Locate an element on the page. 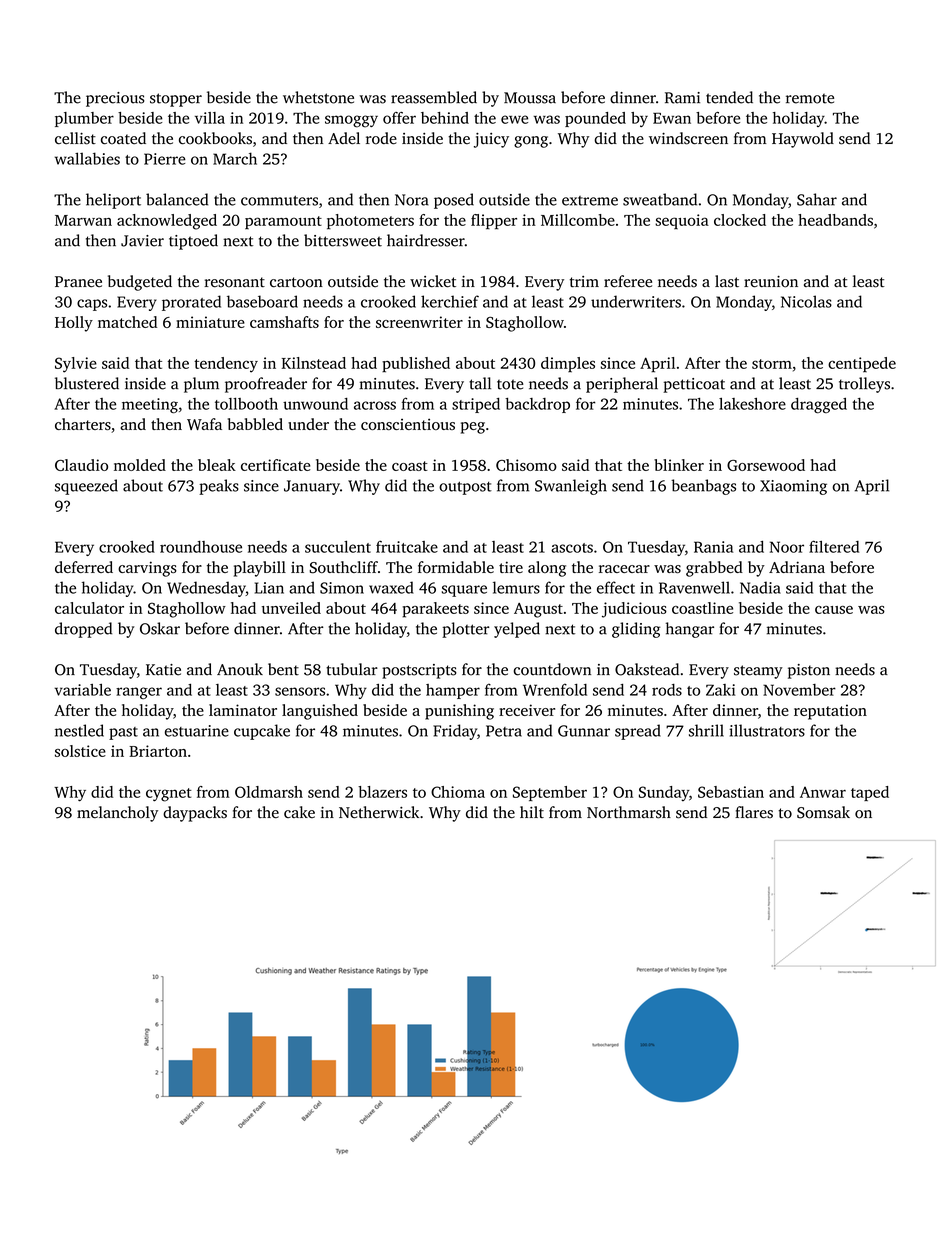 The height and width of the document is (1233, 952). hilt is located at coordinates (532, 812).
